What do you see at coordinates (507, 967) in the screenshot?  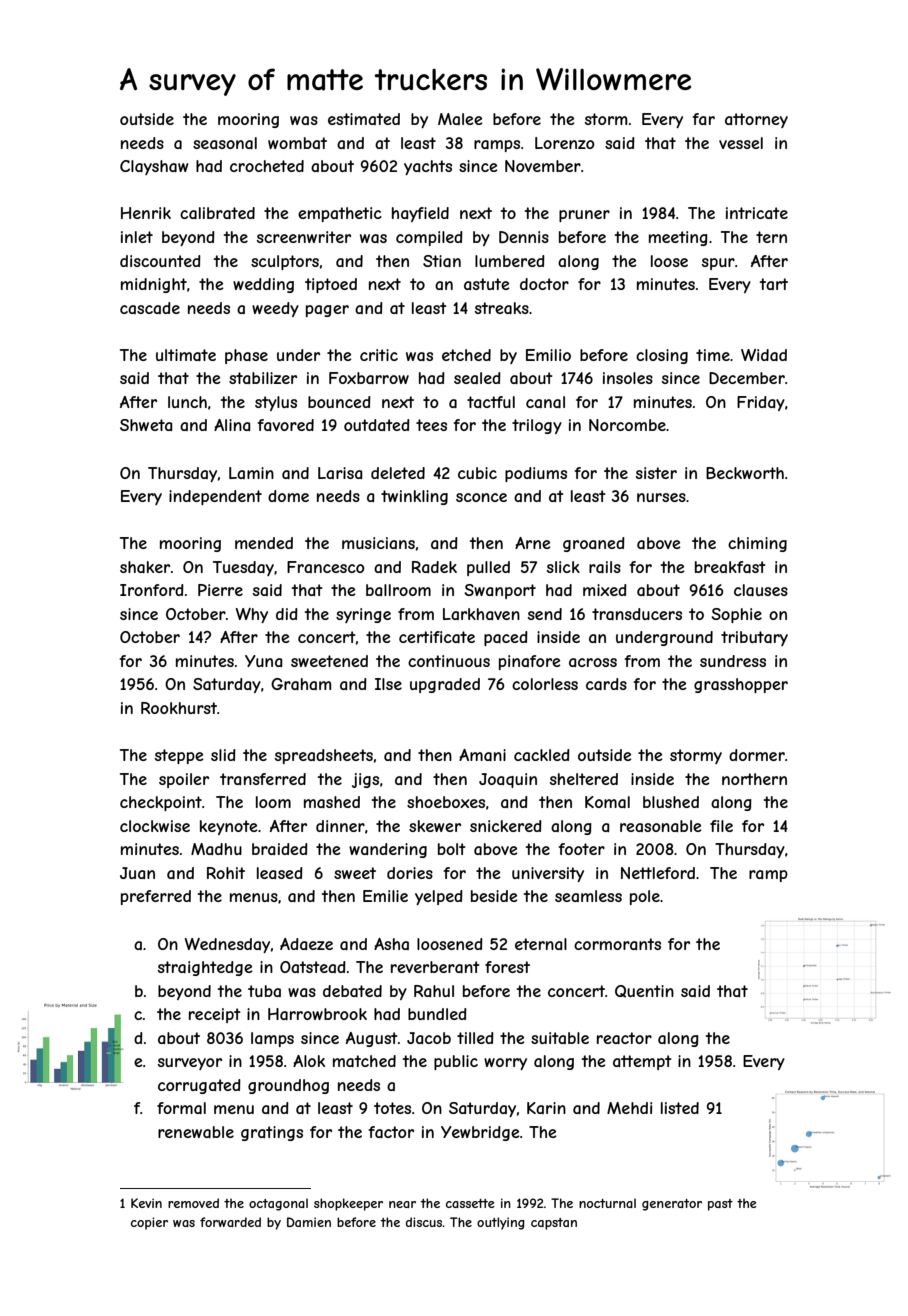 I see `forest` at bounding box center [507, 967].
